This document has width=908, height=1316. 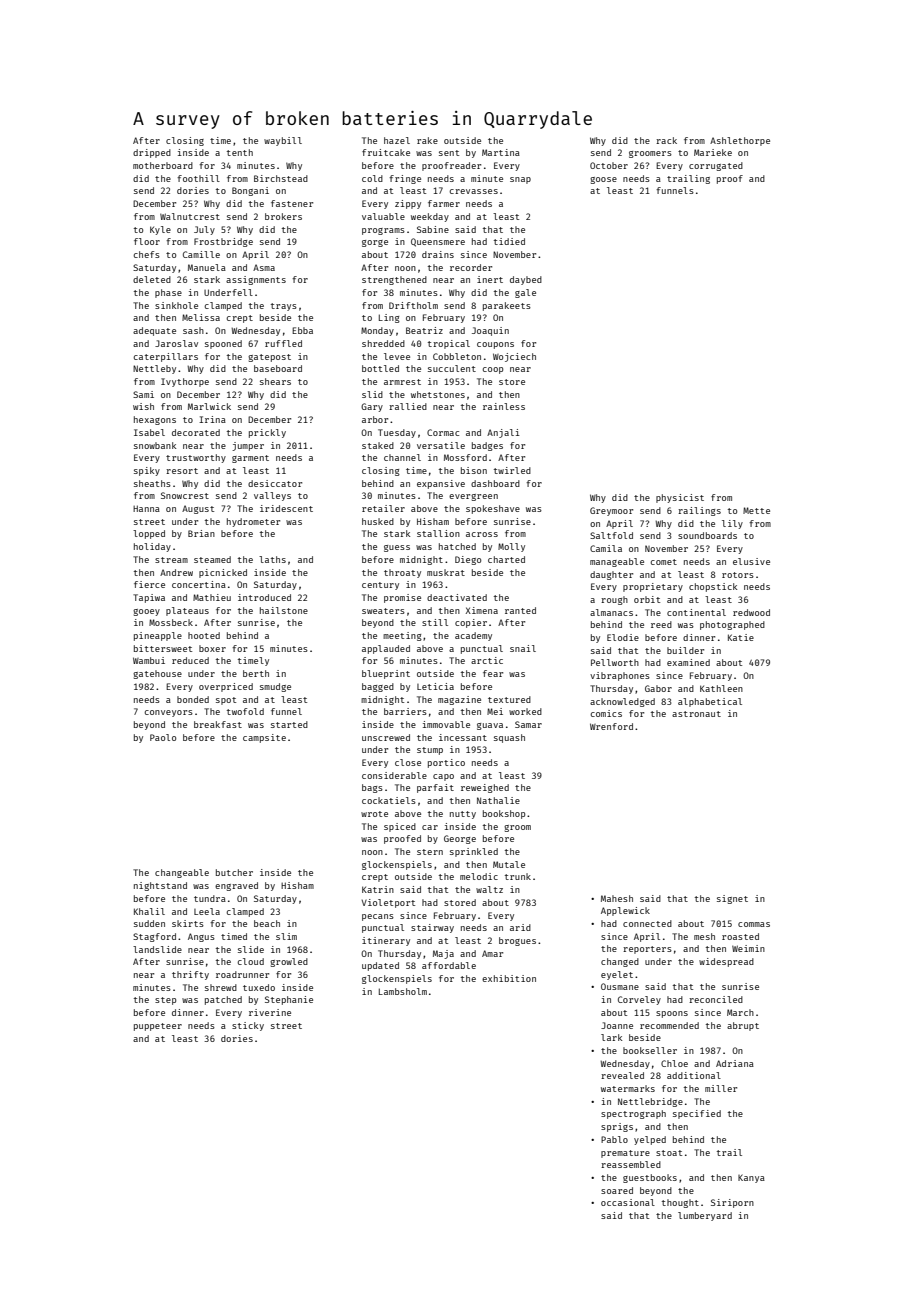 What do you see at coordinates (152, 153) in the document?
I see `dripped` at bounding box center [152, 153].
